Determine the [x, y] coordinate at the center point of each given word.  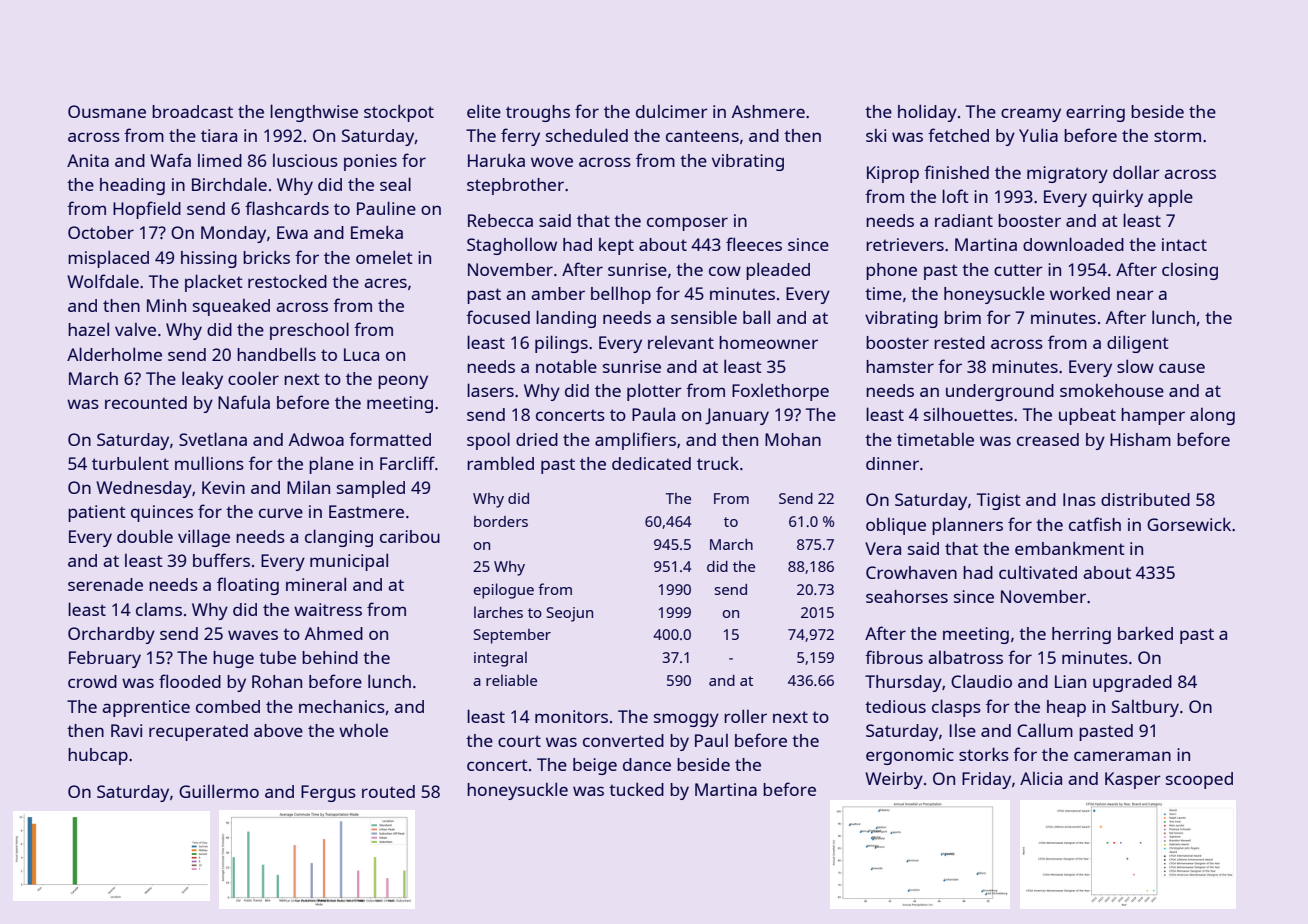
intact [1184, 244]
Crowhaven [911, 572]
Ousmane [107, 111]
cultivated [1038, 572]
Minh [166, 305]
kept [616, 246]
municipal [349, 562]
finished [956, 172]
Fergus [328, 793]
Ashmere [768, 111]
